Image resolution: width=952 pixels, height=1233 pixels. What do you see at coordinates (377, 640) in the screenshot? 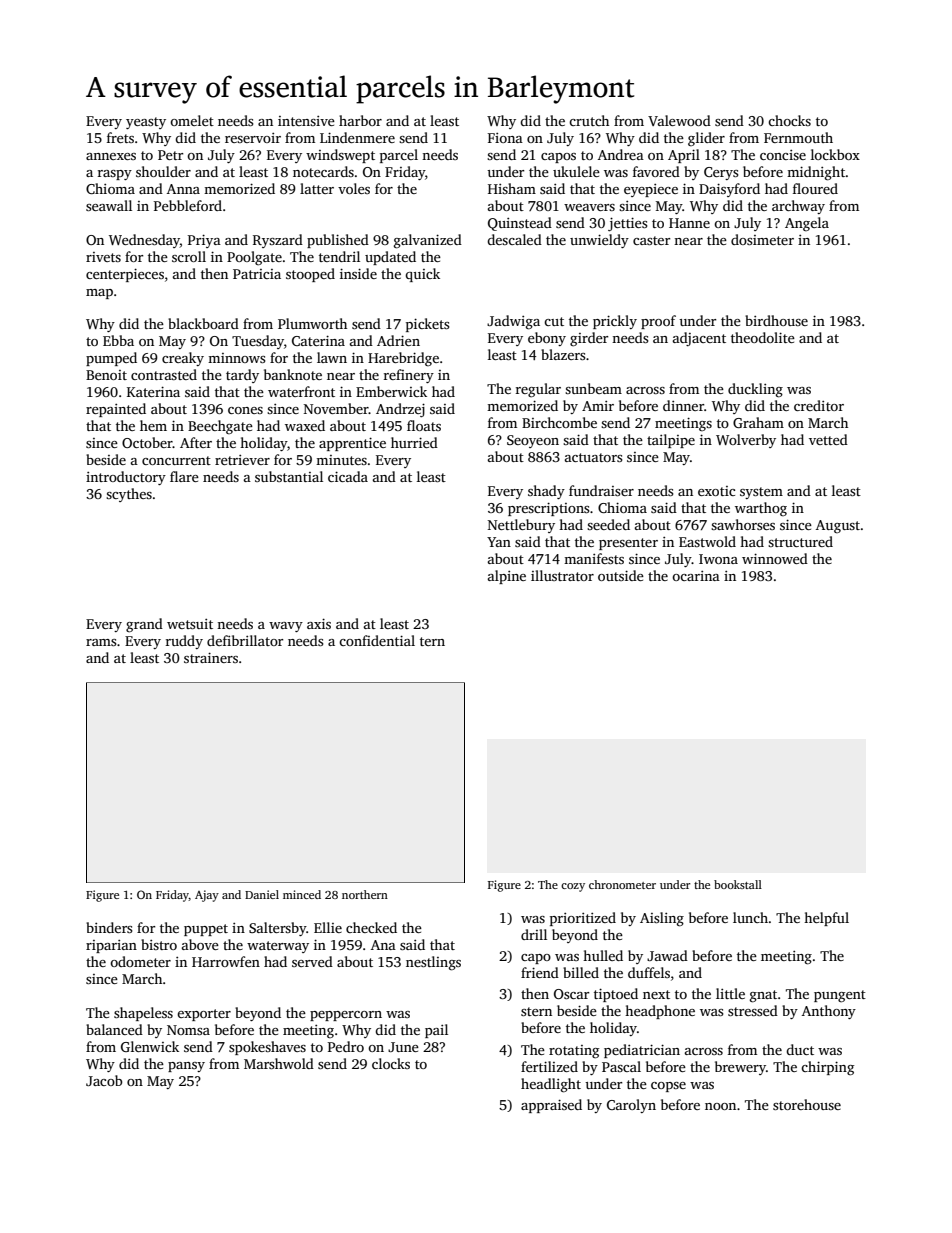
I see `confidential` at bounding box center [377, 640].
